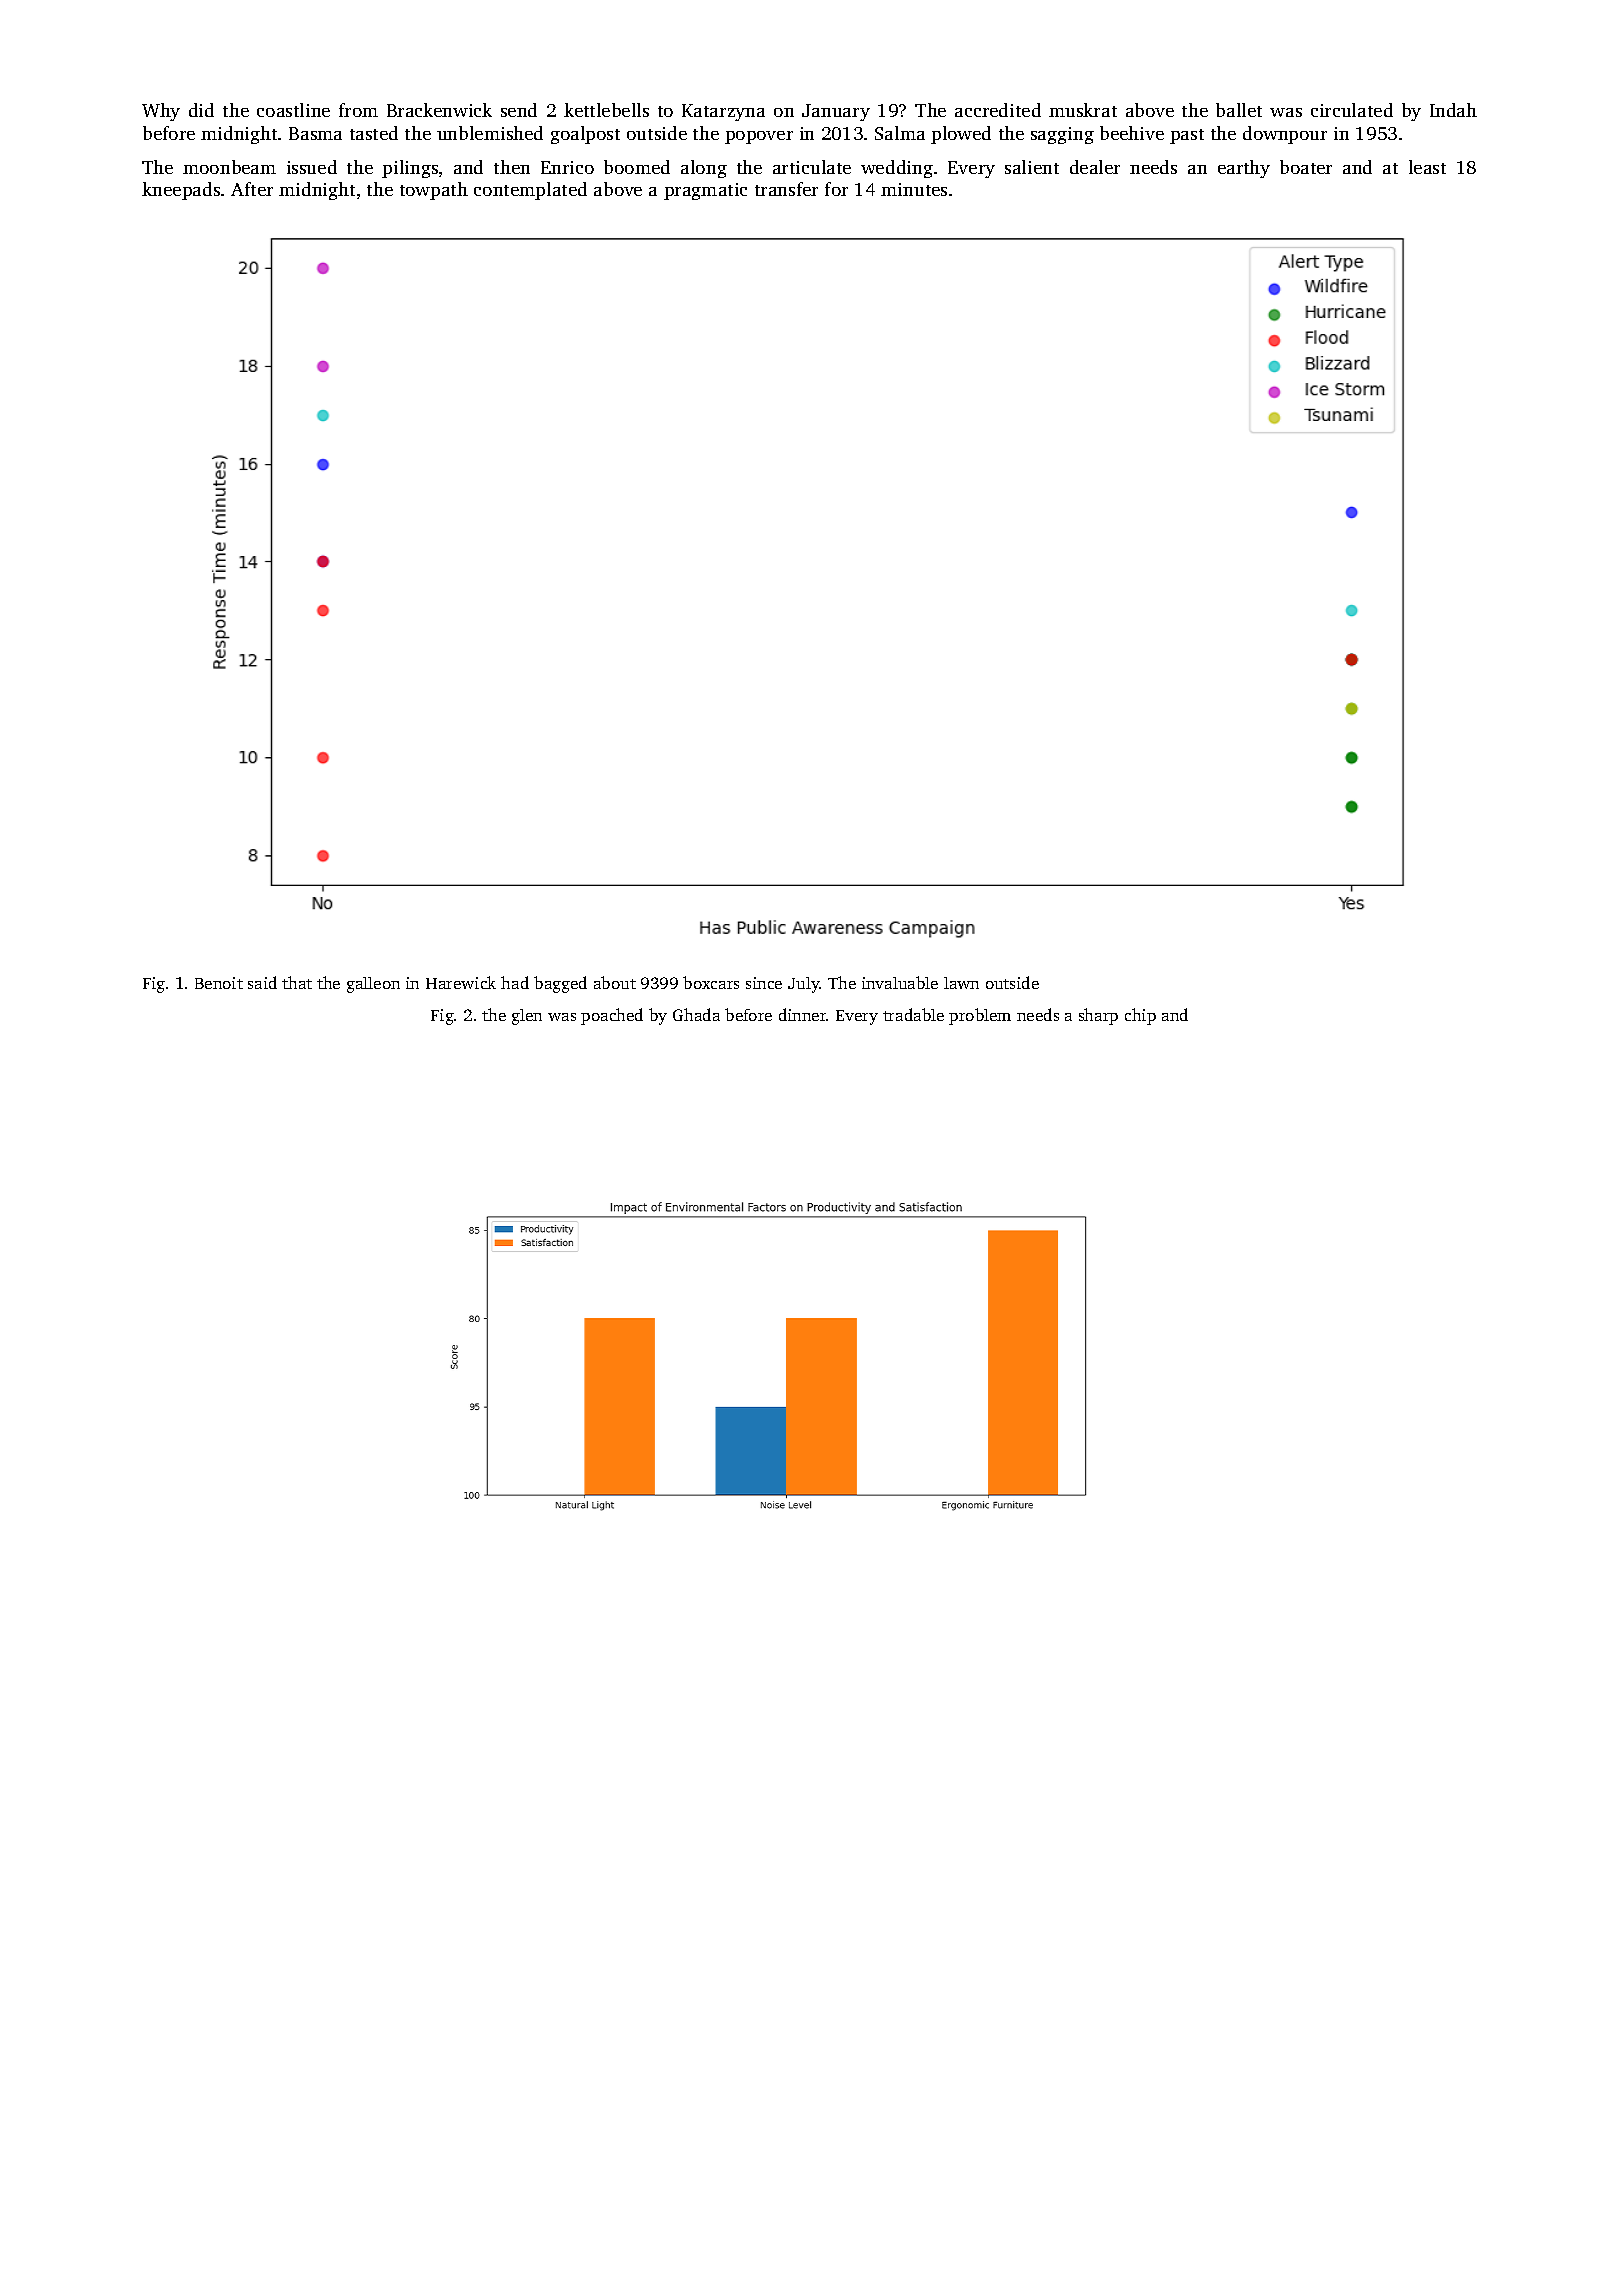  Describe the element at coordinates (606, 110) in the document. I see `kettlebells` at that location.
